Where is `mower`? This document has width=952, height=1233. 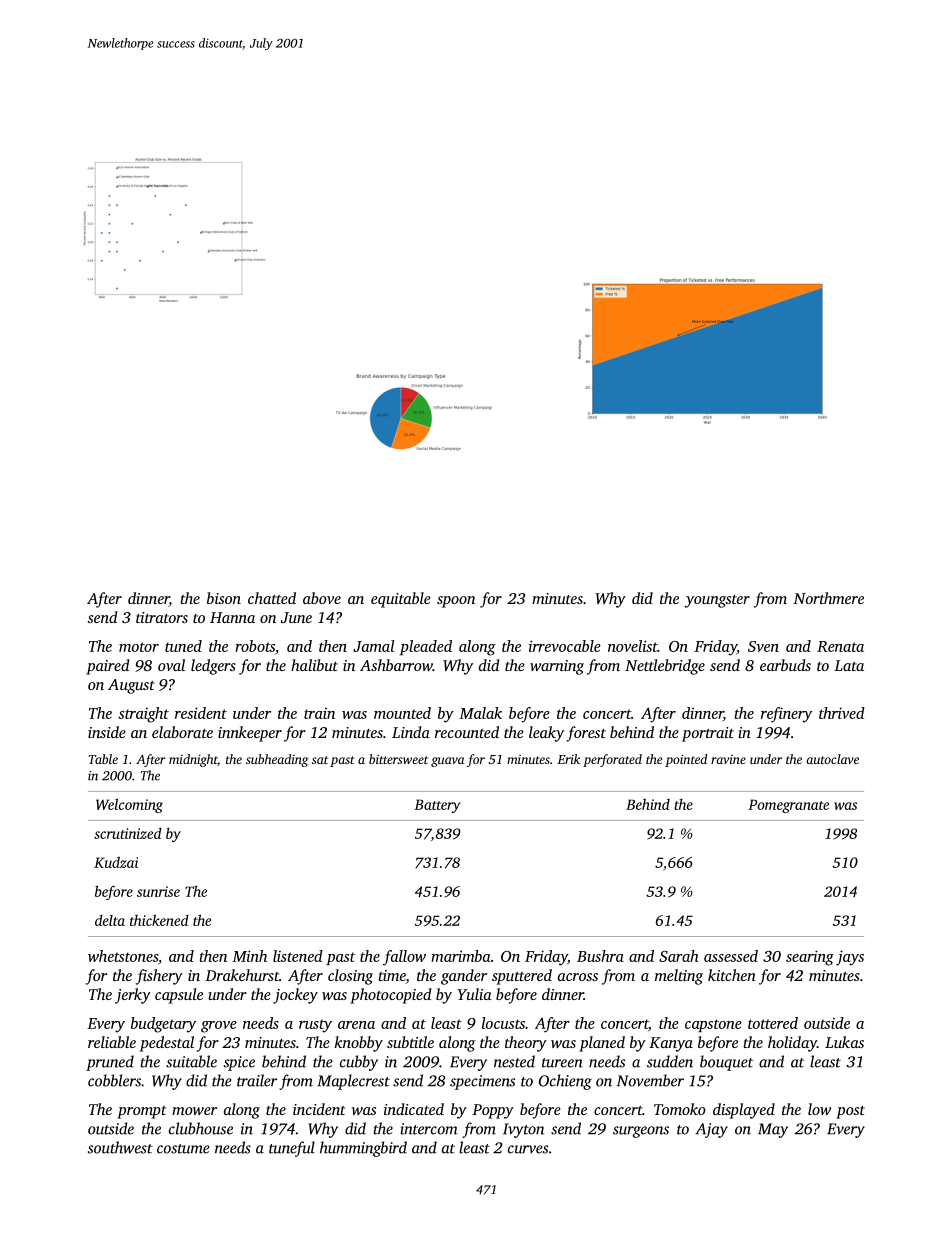 mower is located at coordinates (194, 1111).
